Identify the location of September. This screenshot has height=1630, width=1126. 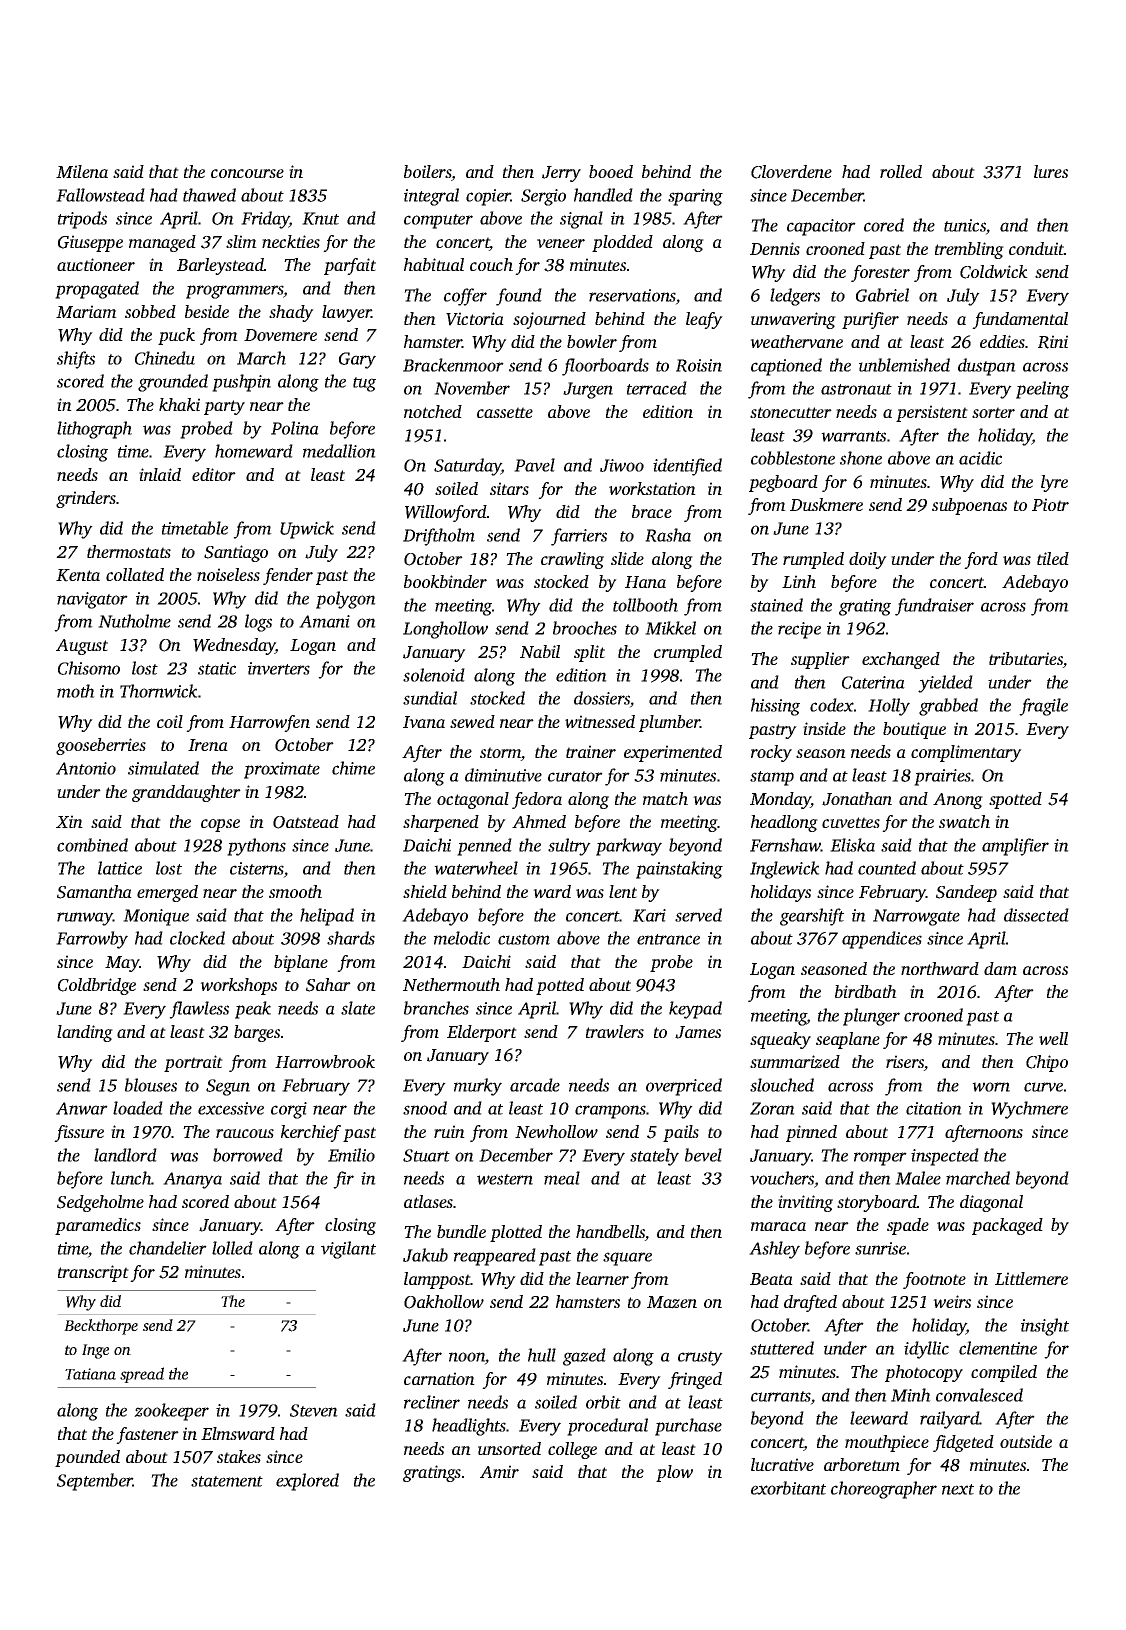
(95, 1482).
